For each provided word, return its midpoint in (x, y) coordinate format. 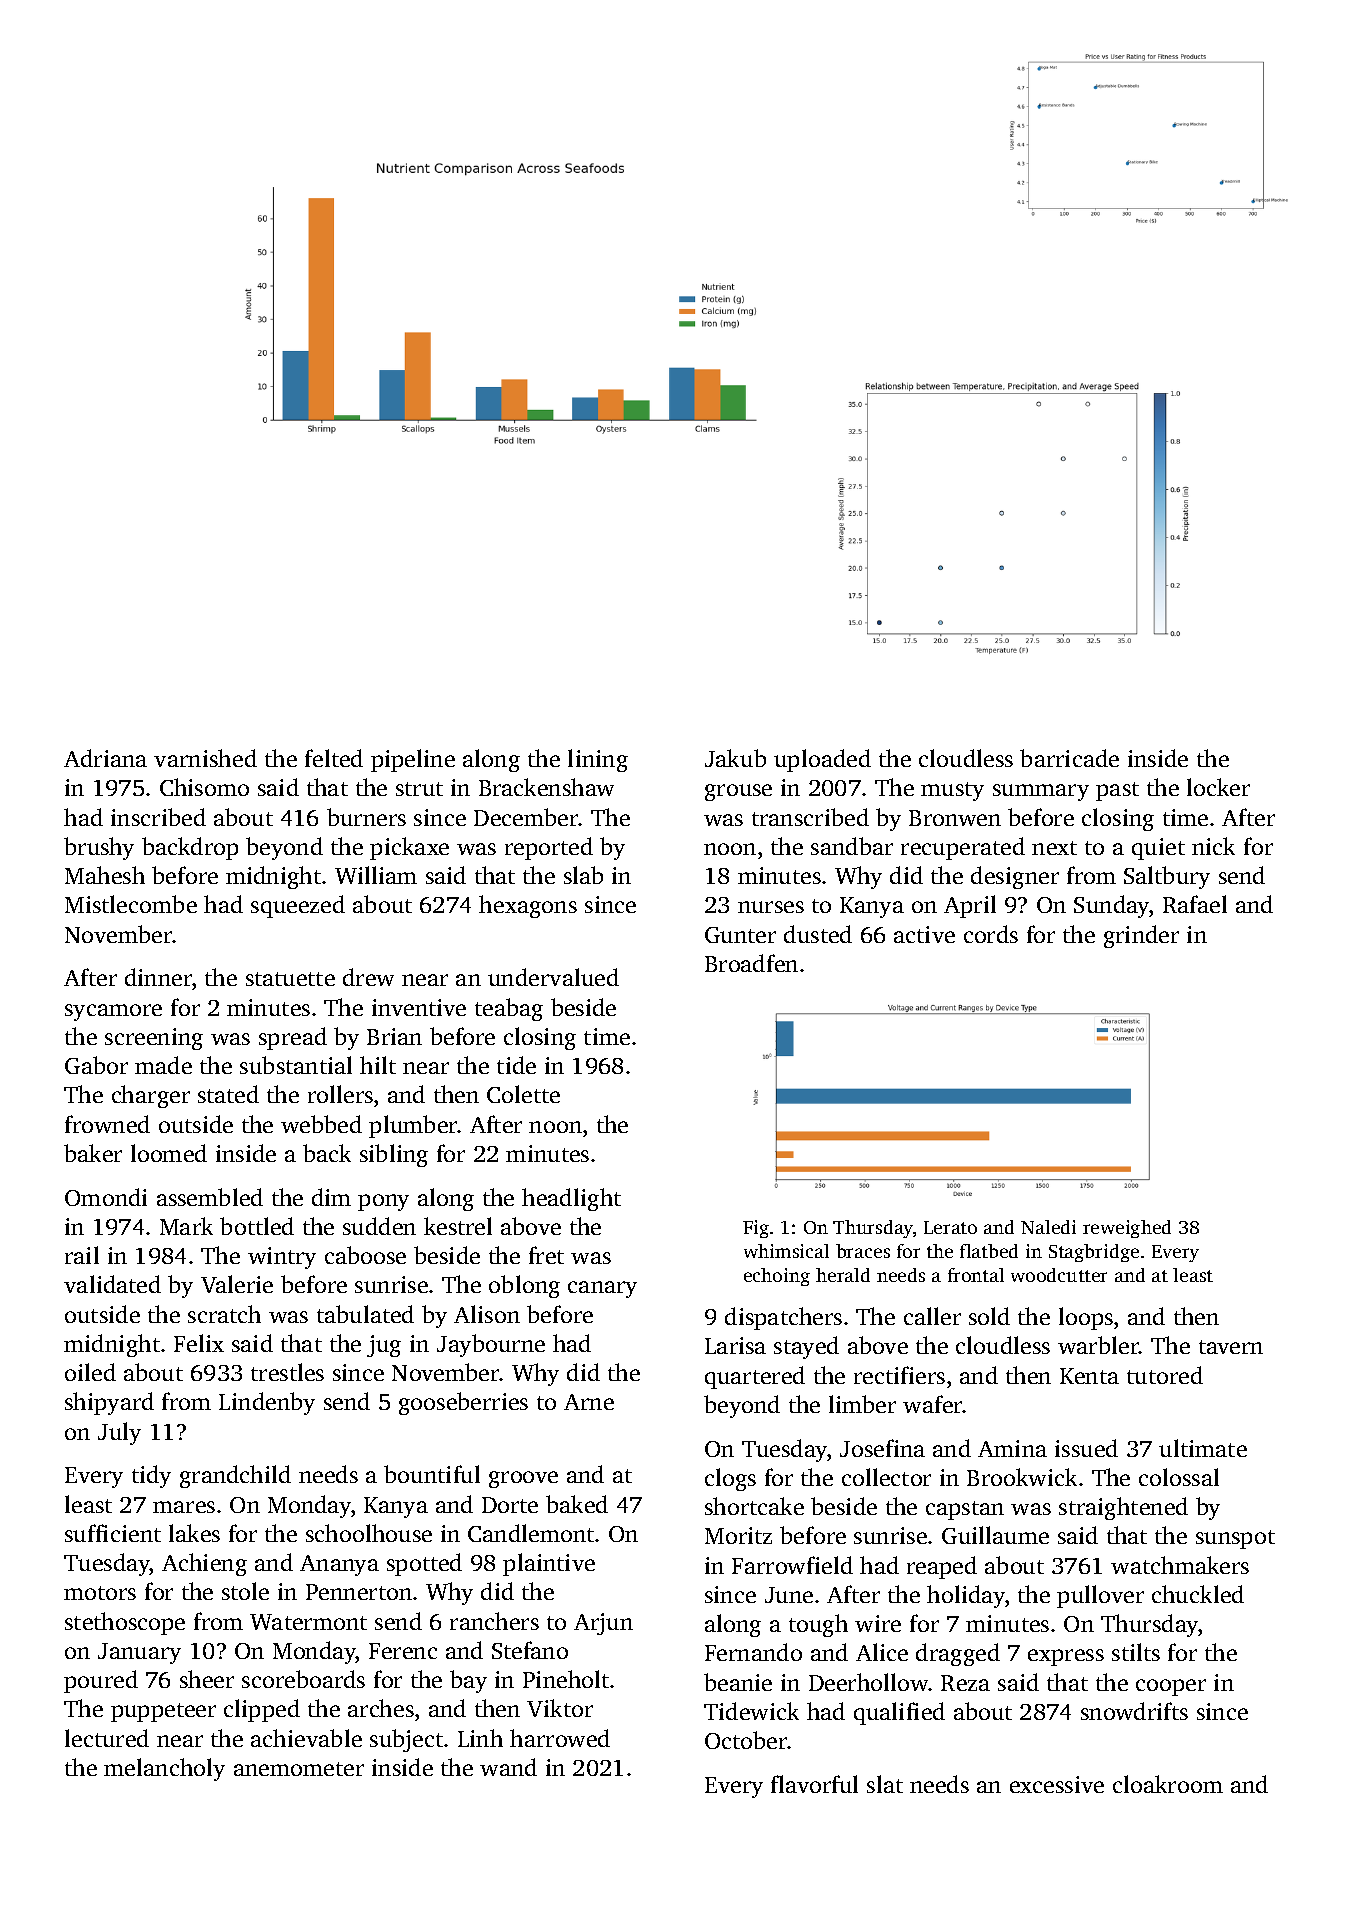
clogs (730, 1479)
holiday (966, 1596)
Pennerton (359, 1592)
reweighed (1127, 1229)
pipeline (413, 760)
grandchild (235, 1476)
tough (818, 1625)
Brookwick (1022, 1477)
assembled (210, 1197)
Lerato (950, 1227)
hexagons (528, 906)
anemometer (299, 1769)
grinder (1141, 936)
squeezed (298, 906)
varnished (205, 758)
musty (952, 791)
